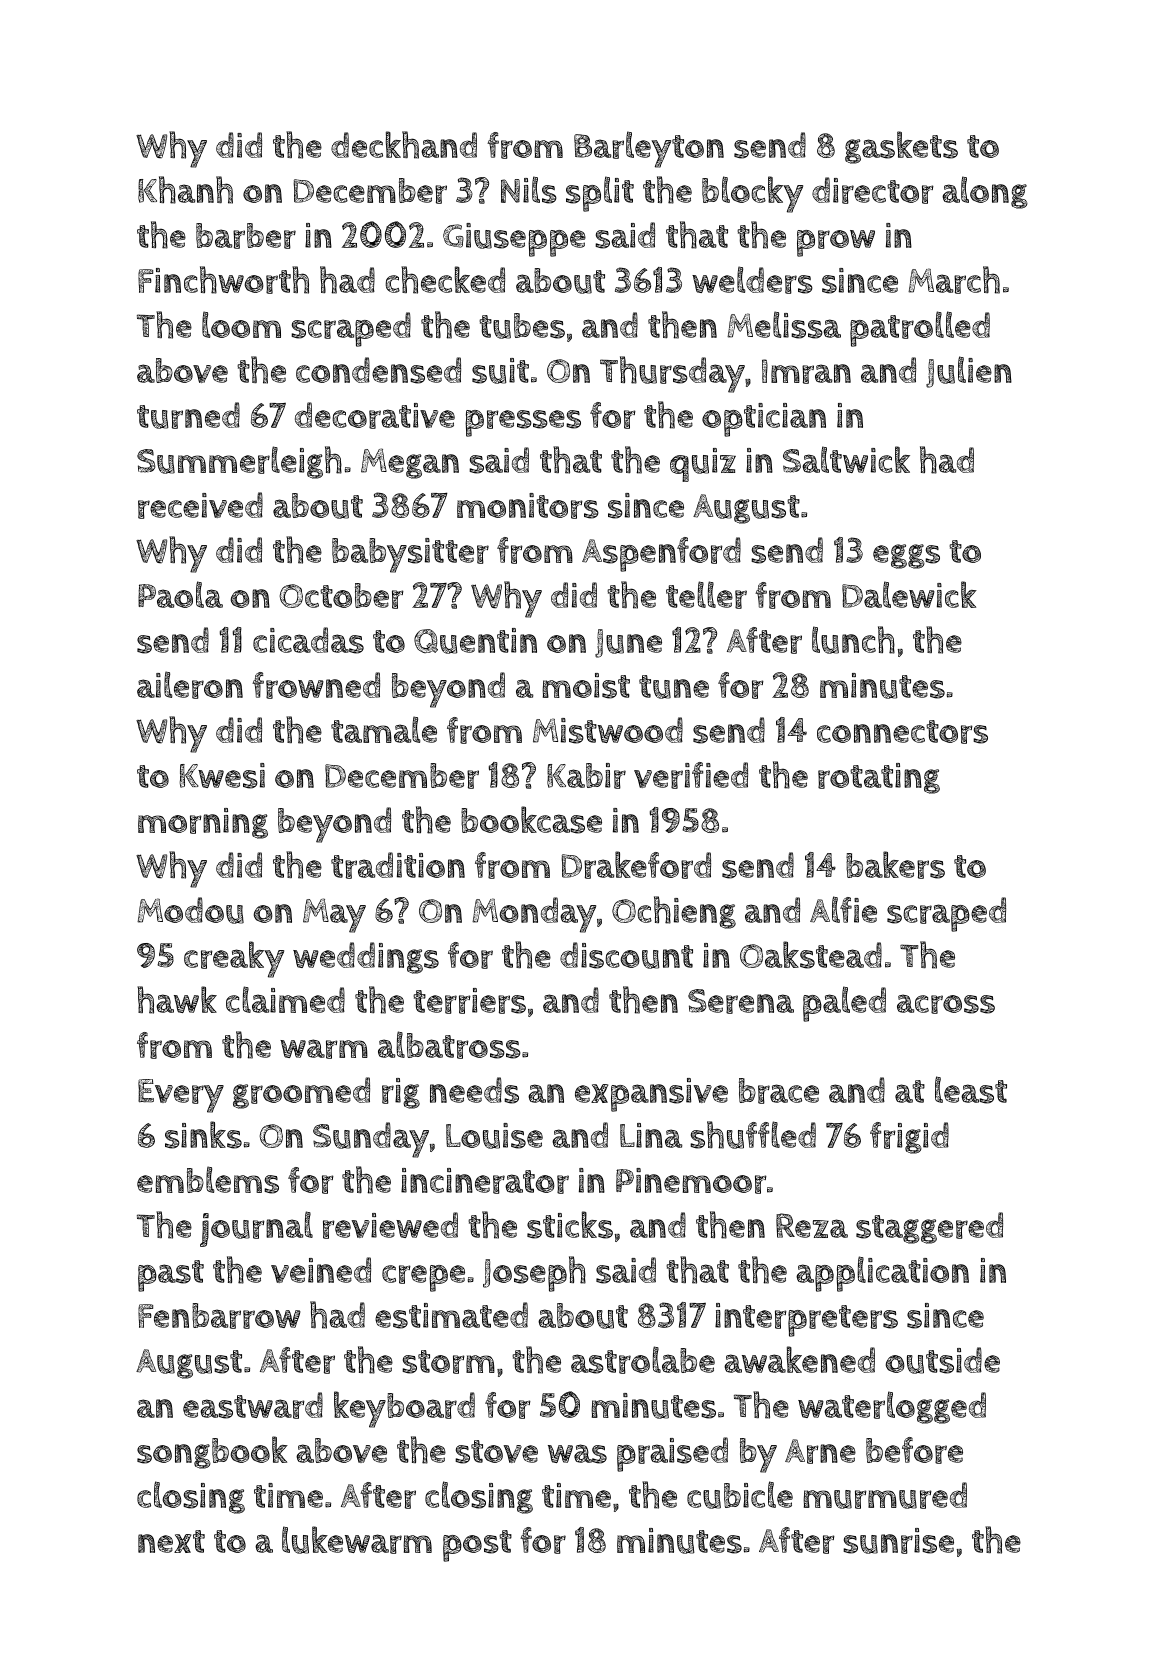  What do you see at coordinates (752, 194) in the screenshot?
I see `blocky` at bounding box center [752, 194].
